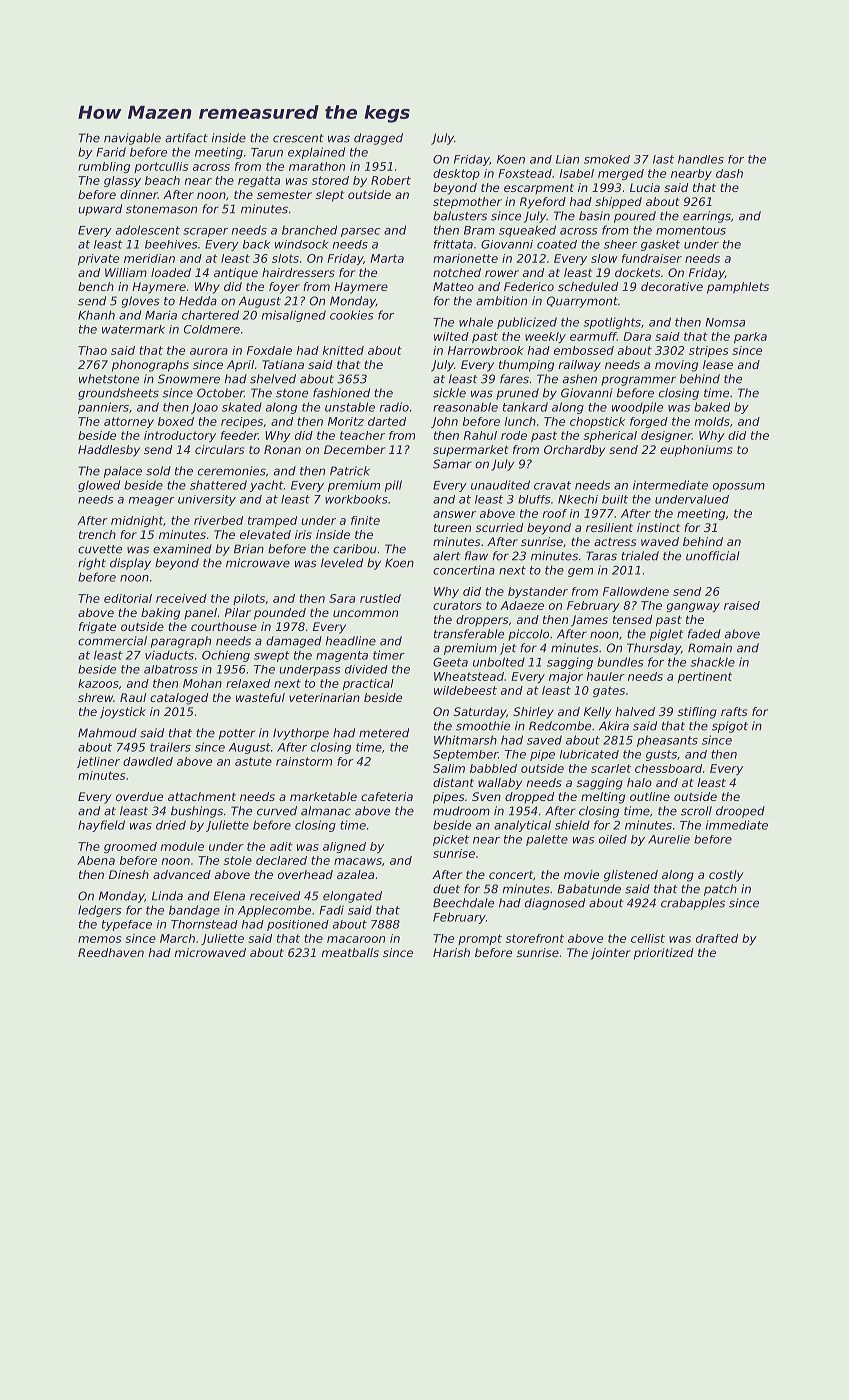 Image resolution: width=849 pixels, height=1400 pixels. Describe the element at coordinates (463, 903) in the screenshot. I see `Beechdale` at that location.
